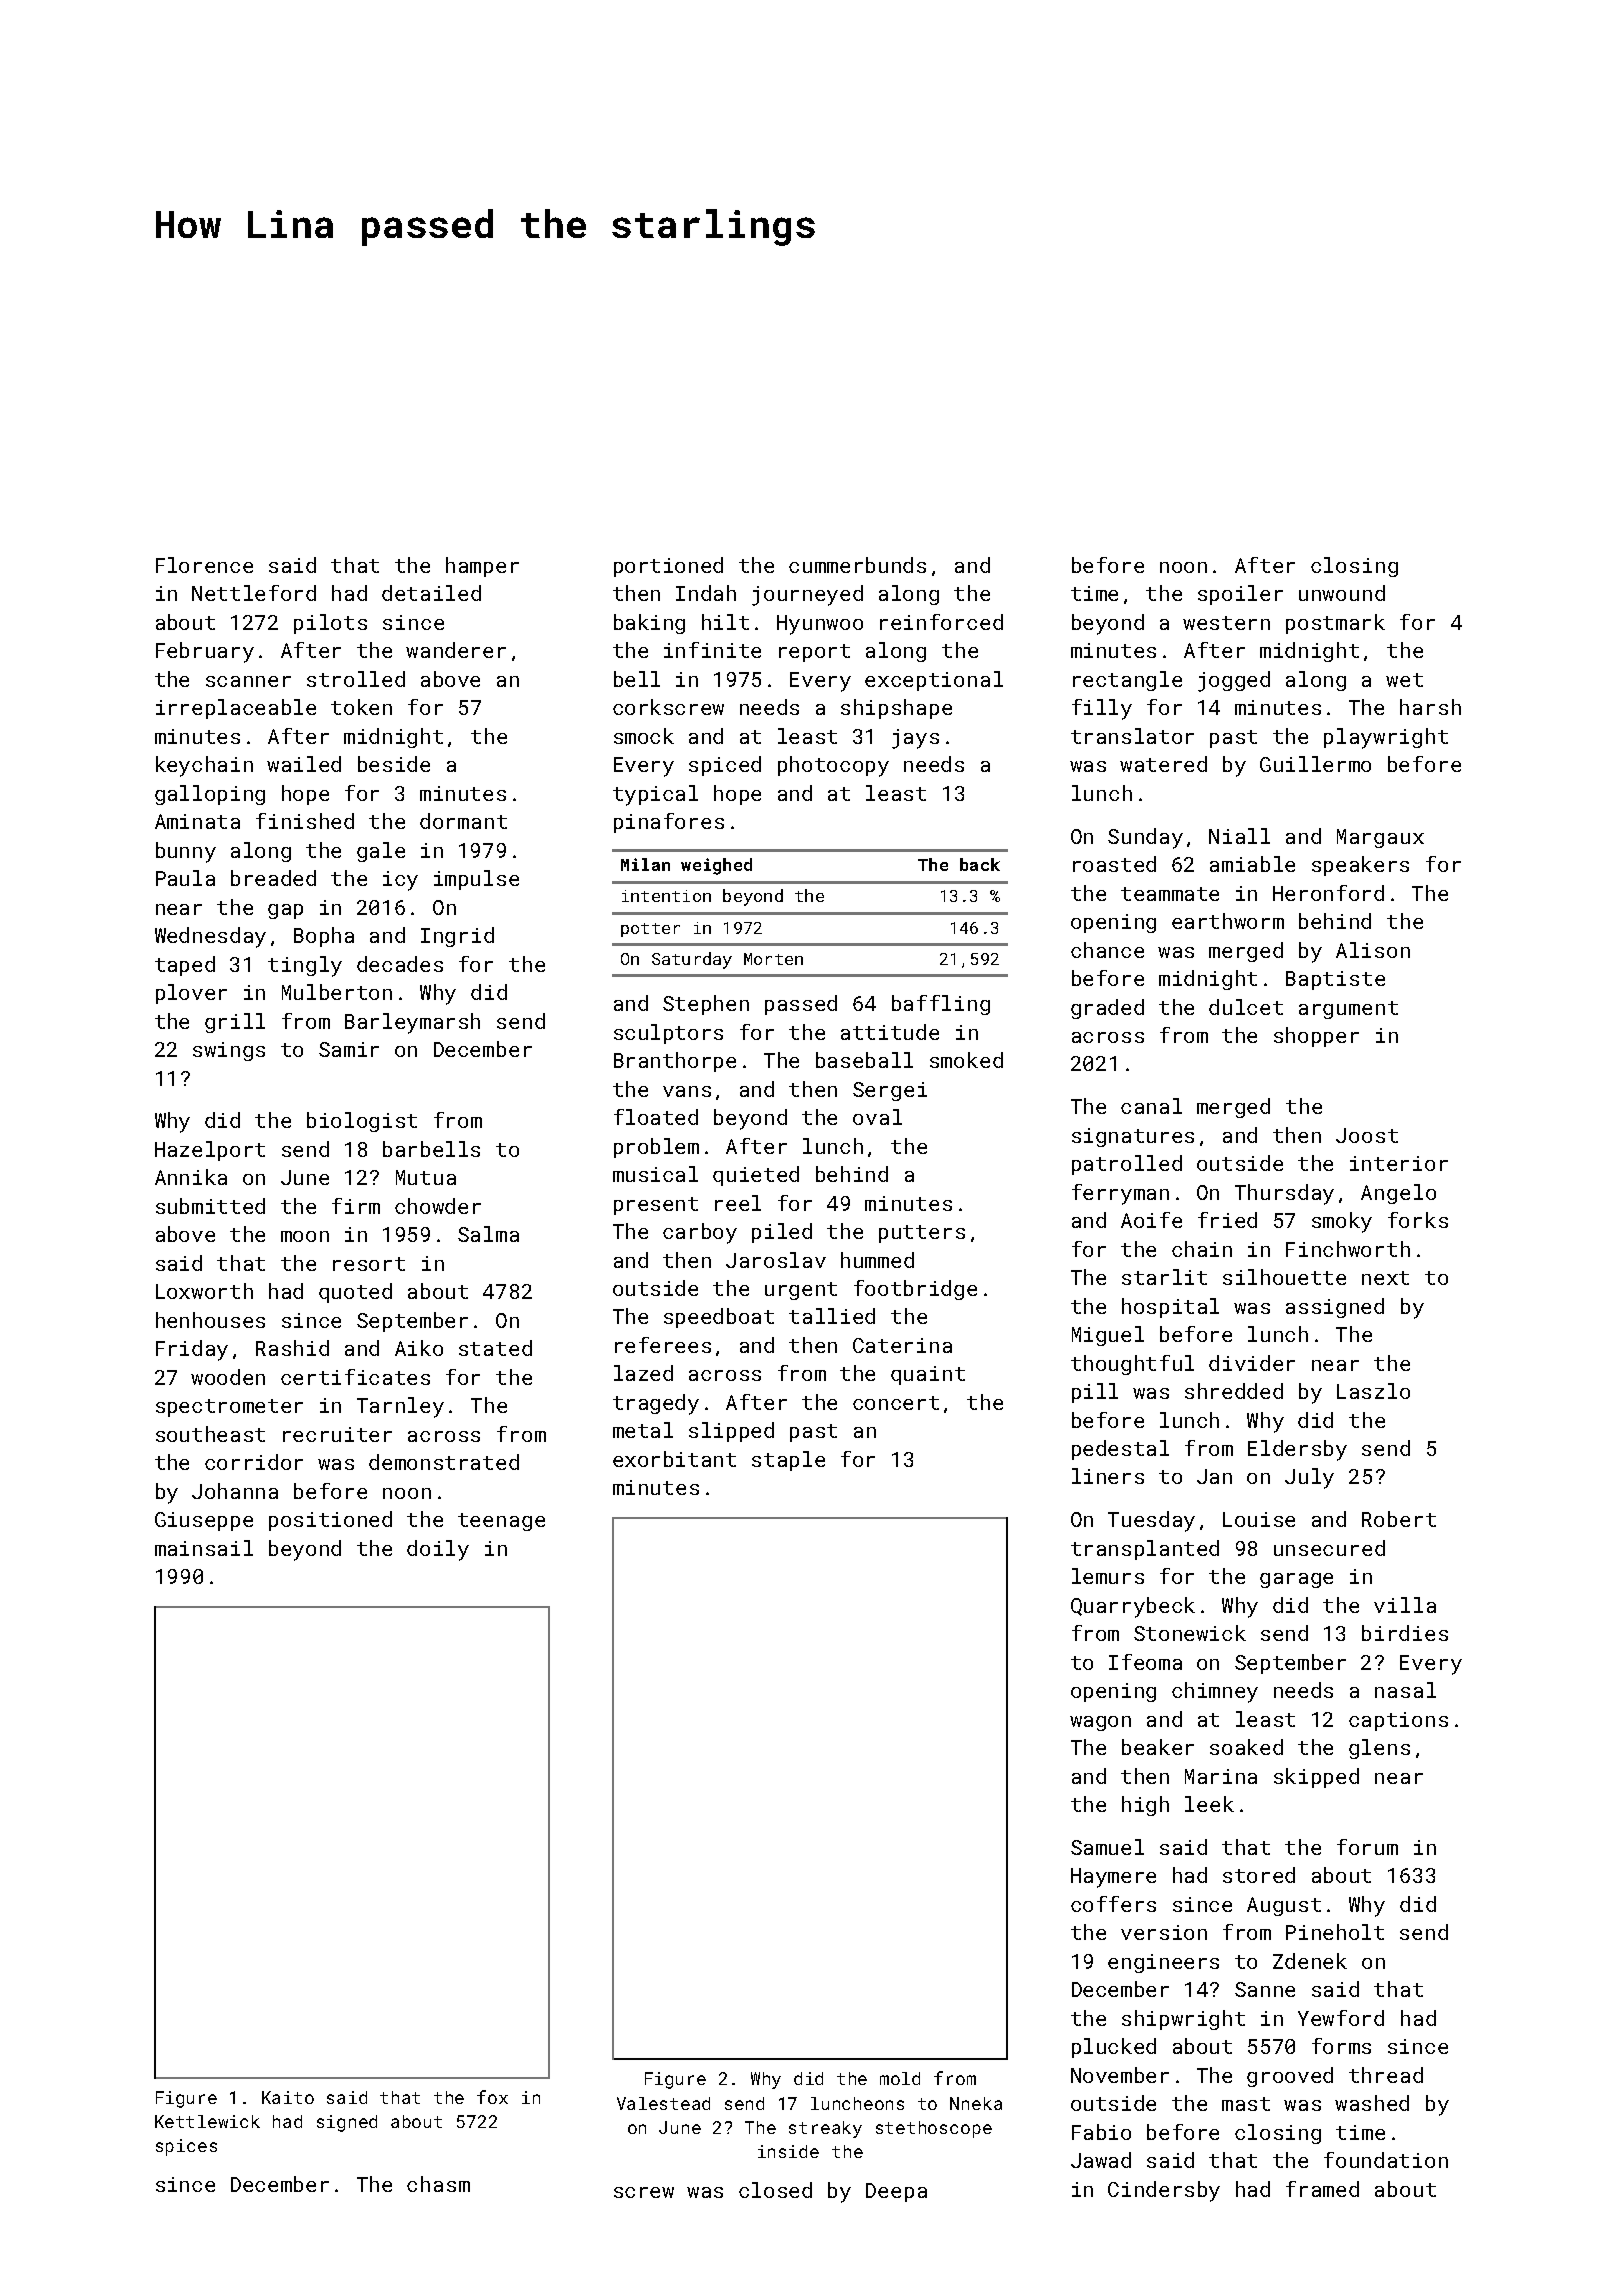 Image resolution: width=1620 pixels, height=2292 pixels. I want to click on teenage, so click(501, 1522).
